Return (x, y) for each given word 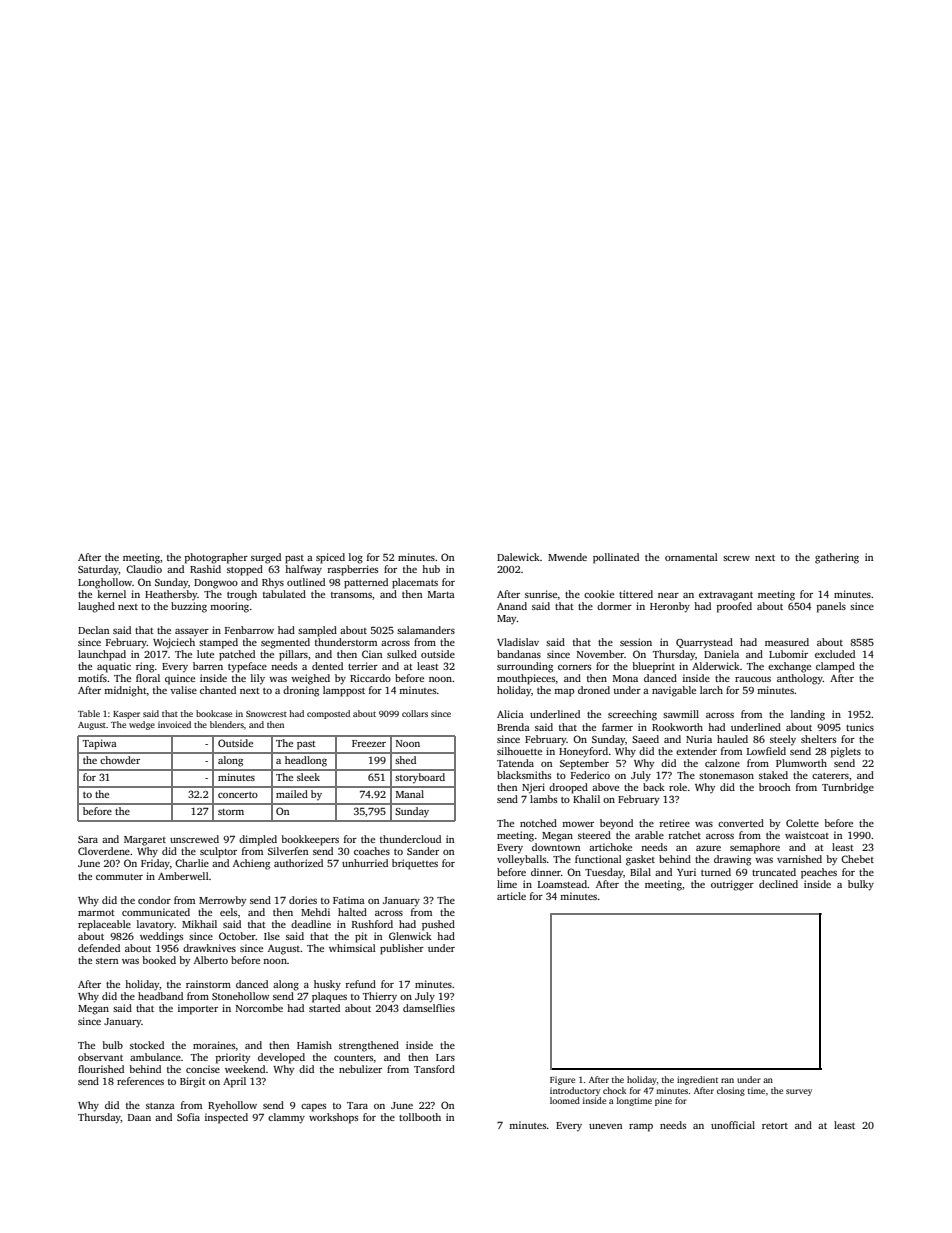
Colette (802, 823)
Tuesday (604, 873)
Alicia (510, 714)
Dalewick (518, 557)
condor (154, 900)
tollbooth (420, 1117)
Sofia (188, 1117)
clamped (835, 667)
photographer (216, 558)
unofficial (733, 1125)
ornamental (691, 557)
